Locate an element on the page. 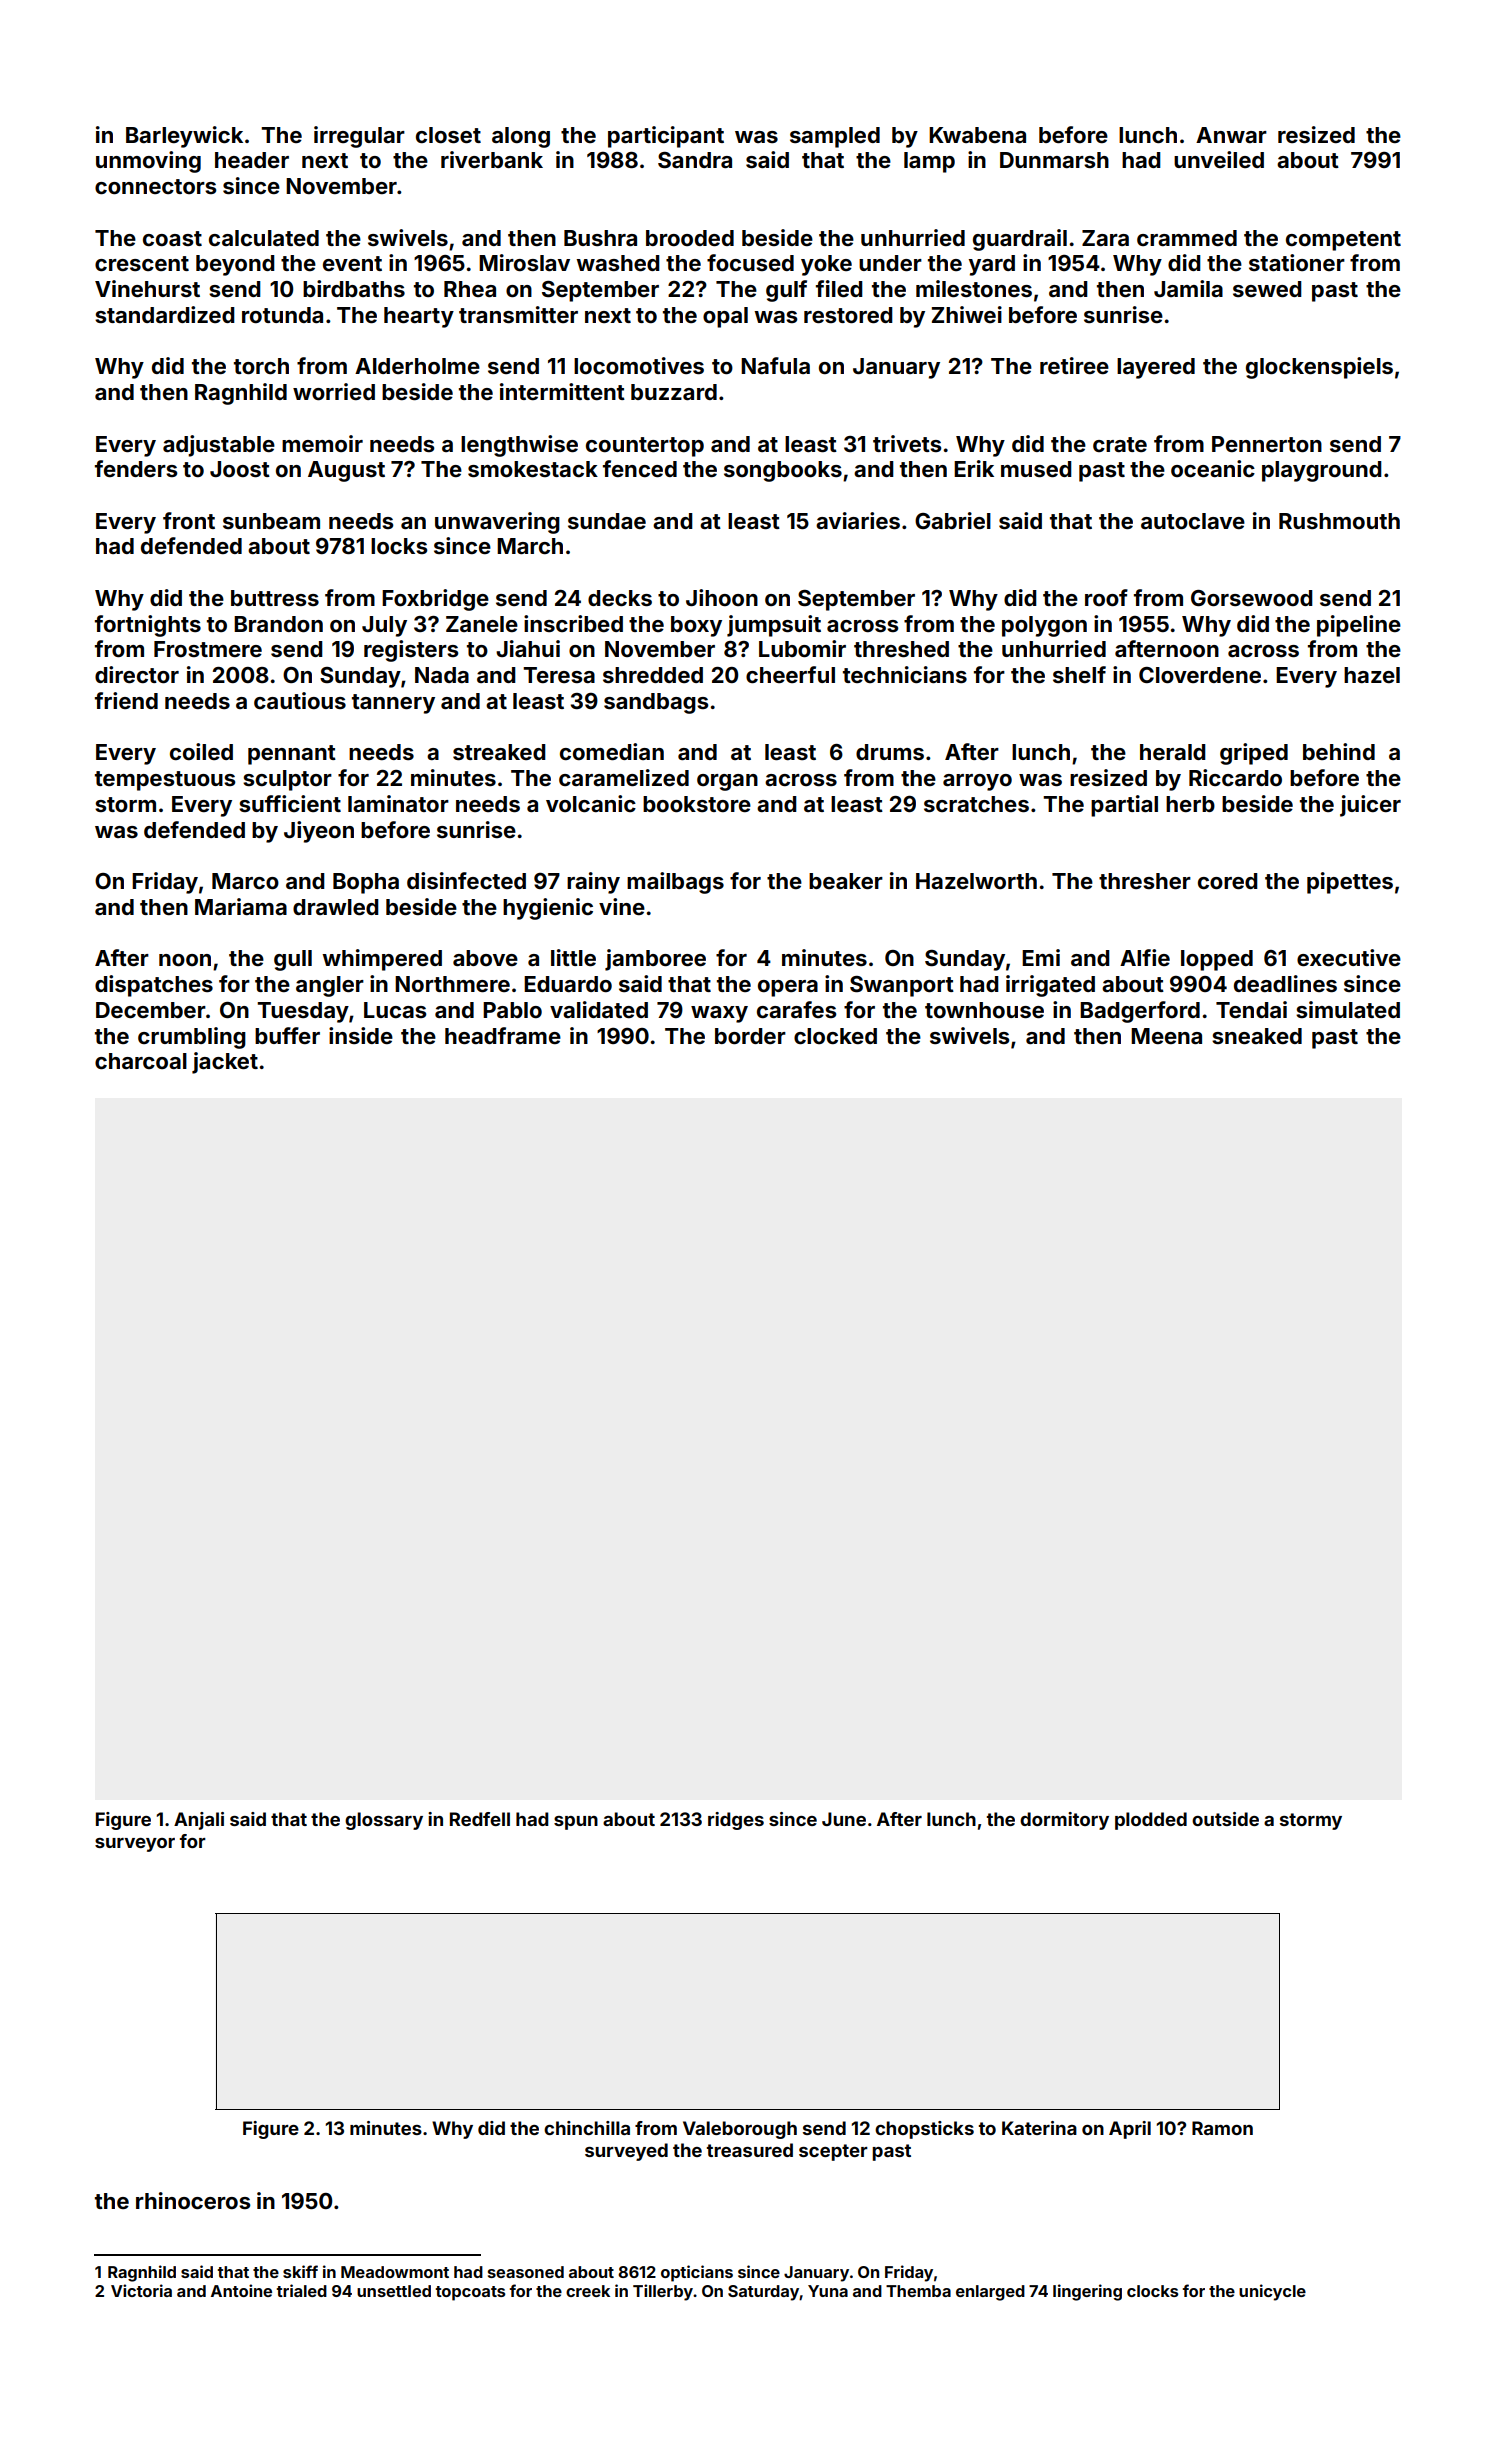  Kwabena is located at coordinates (977, 135).
